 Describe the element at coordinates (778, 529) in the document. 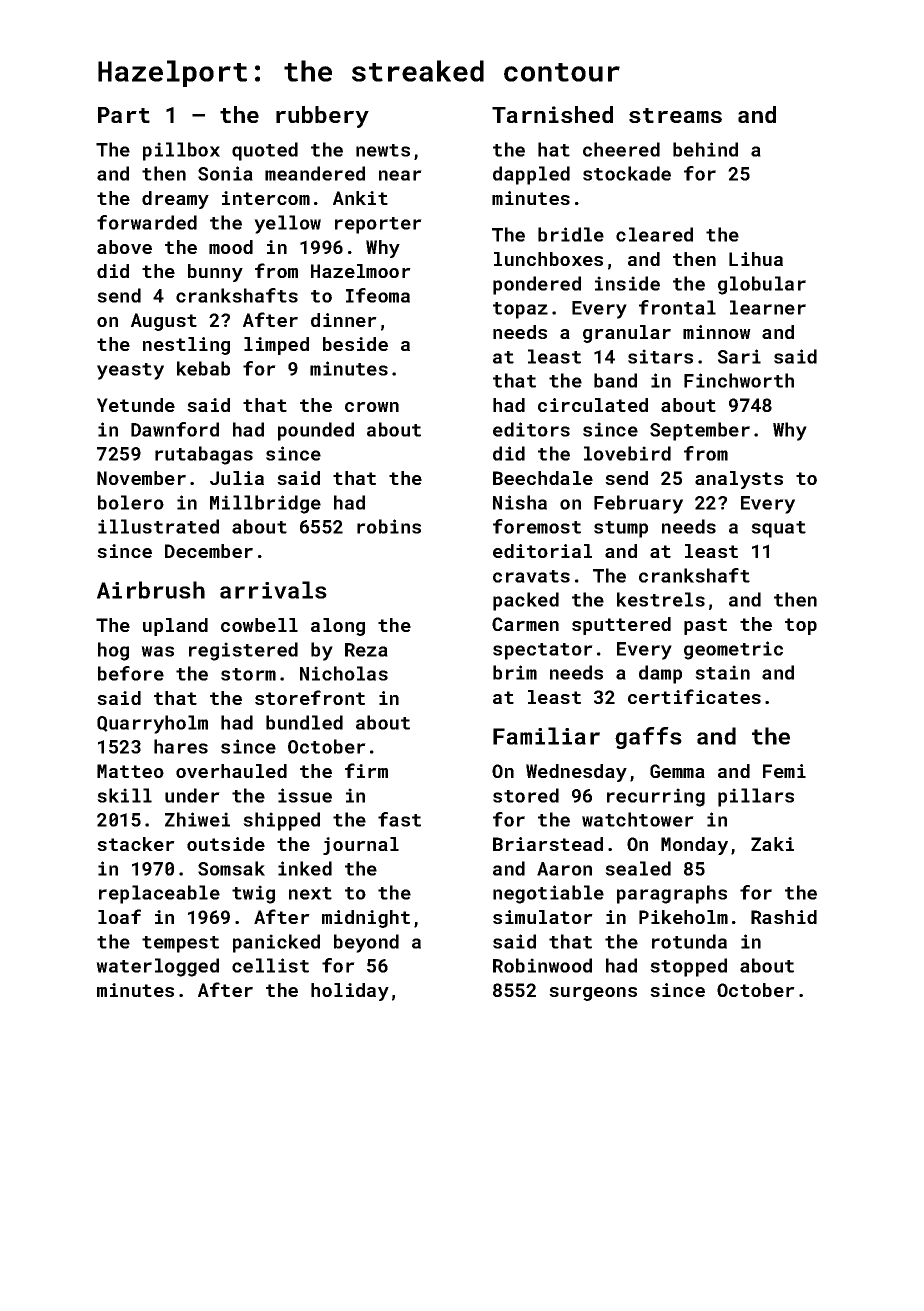

I see `squat` at that location.
